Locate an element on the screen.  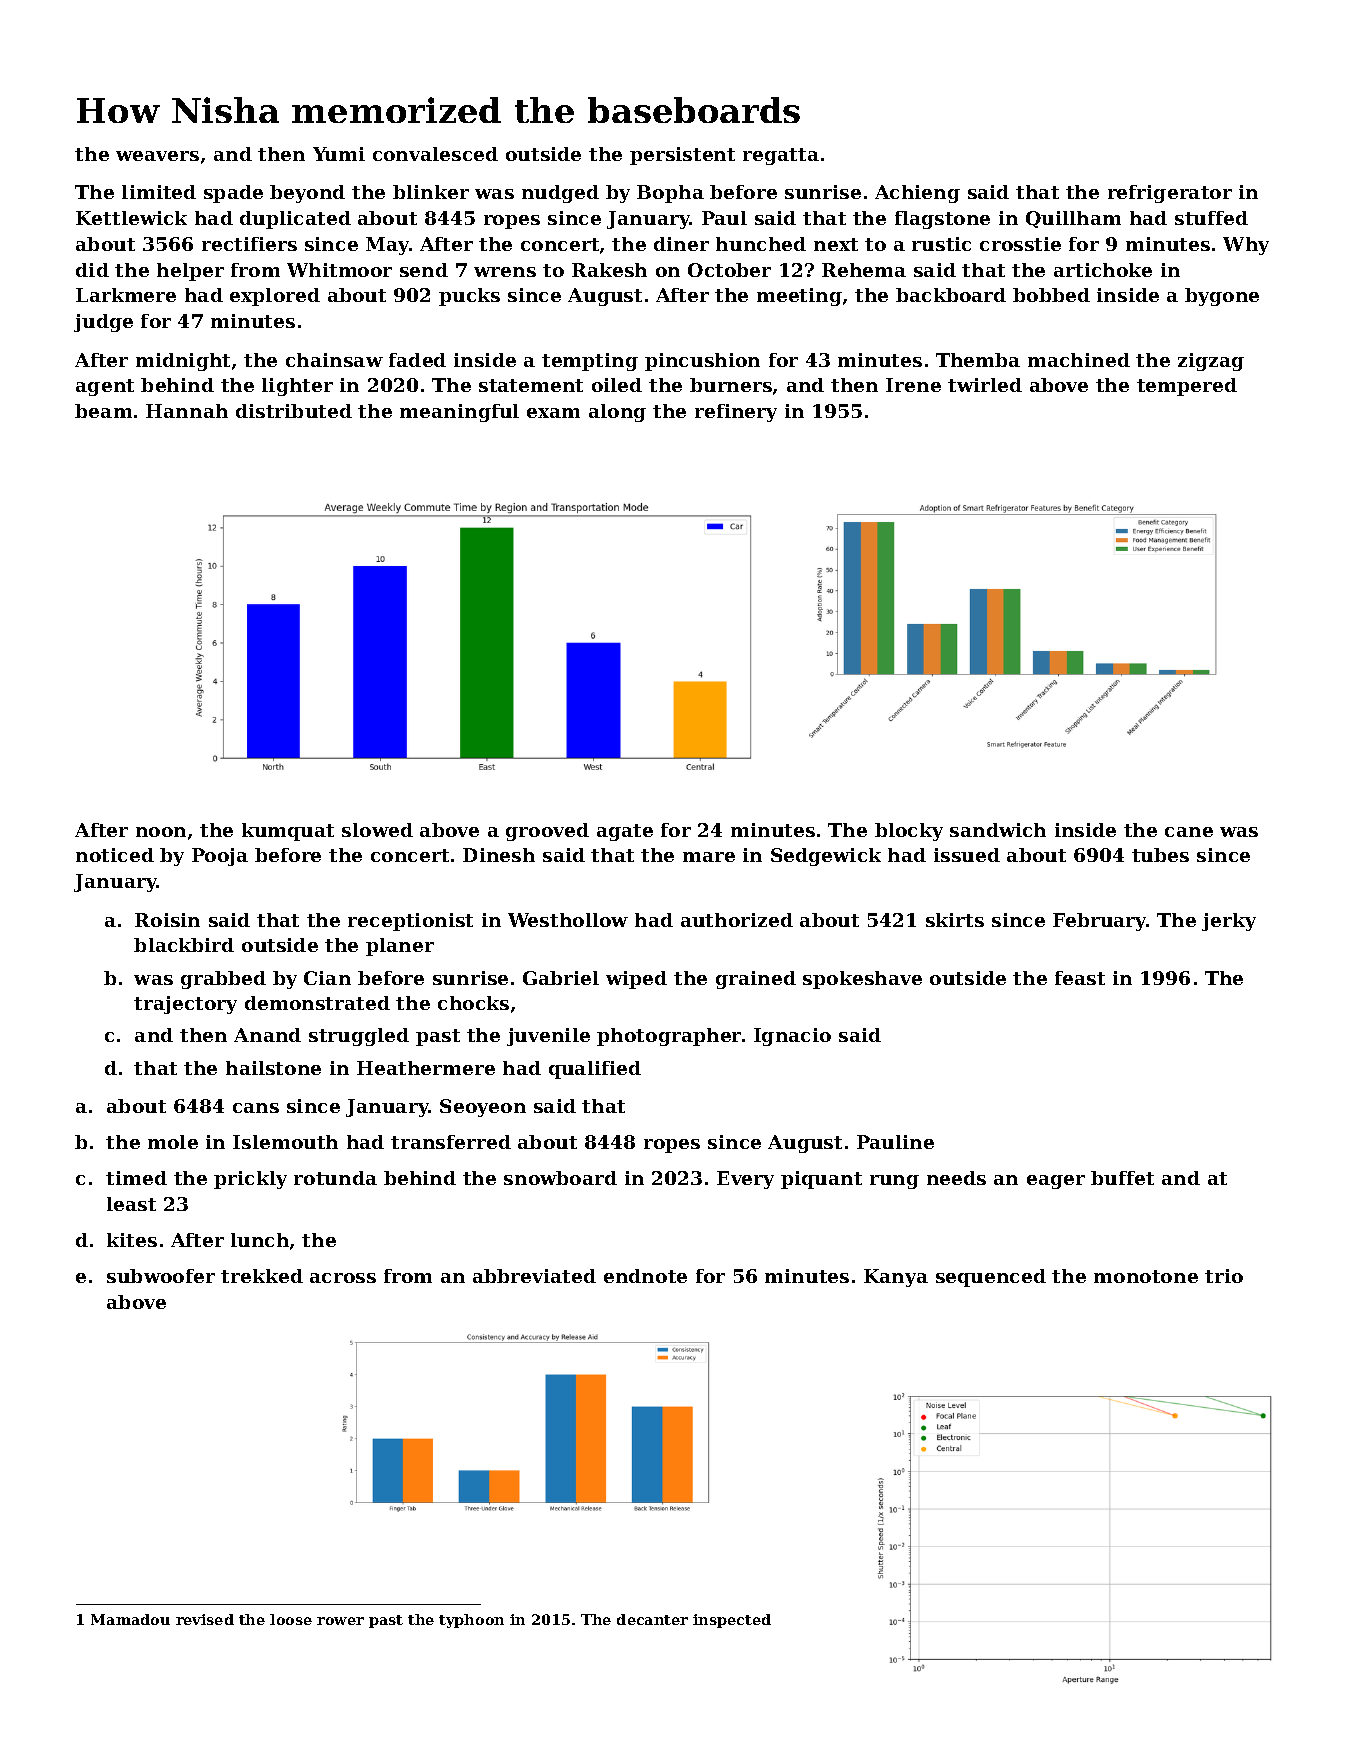
Kanya is located at coordinates (896, 1278).
